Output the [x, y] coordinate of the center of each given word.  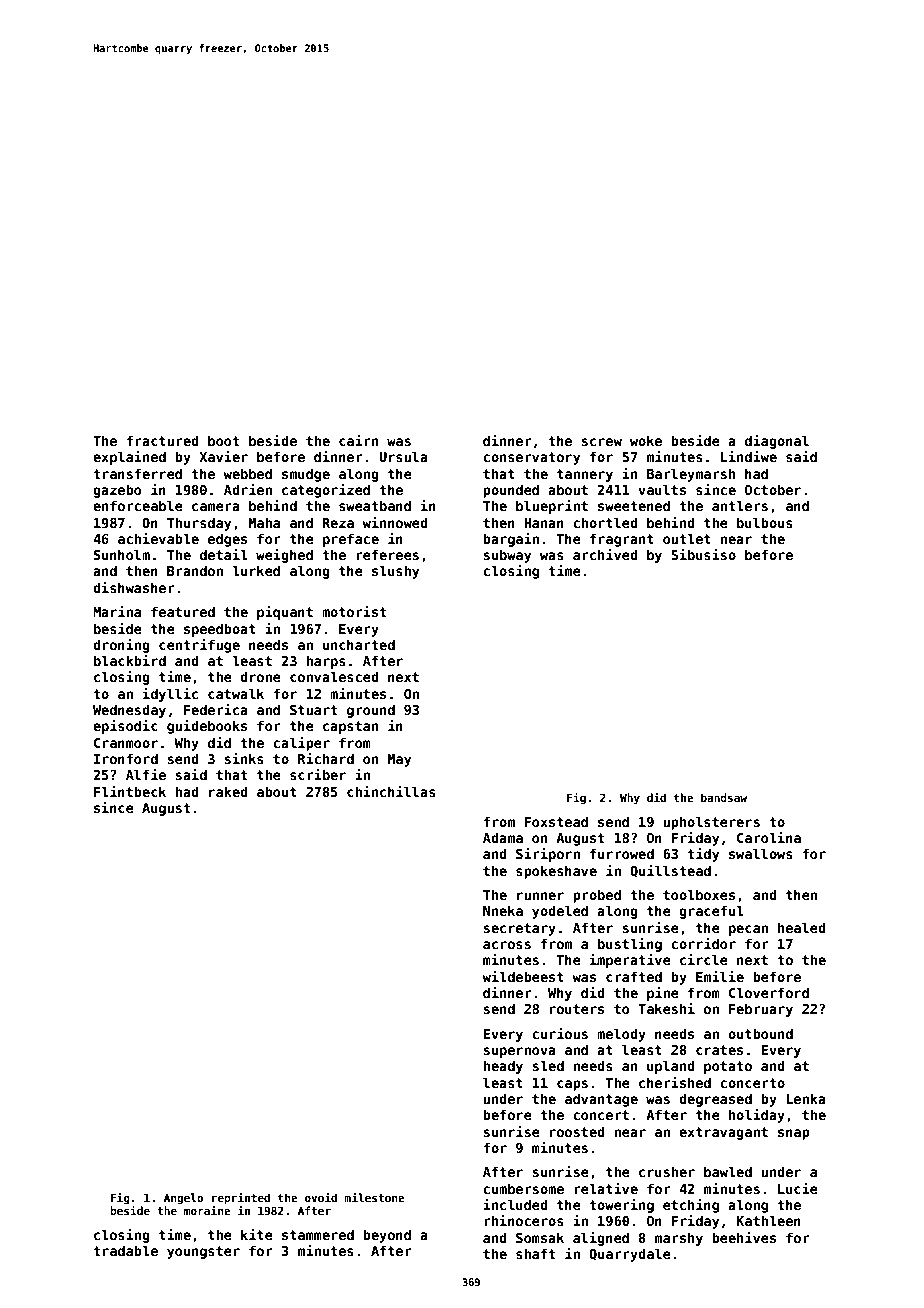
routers [577, 1009]
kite [257, 1234]
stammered [318, 1234]
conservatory [531, 458]
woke [646, 440]
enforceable [138, 505]
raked [228, 791]
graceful [711, 912]
